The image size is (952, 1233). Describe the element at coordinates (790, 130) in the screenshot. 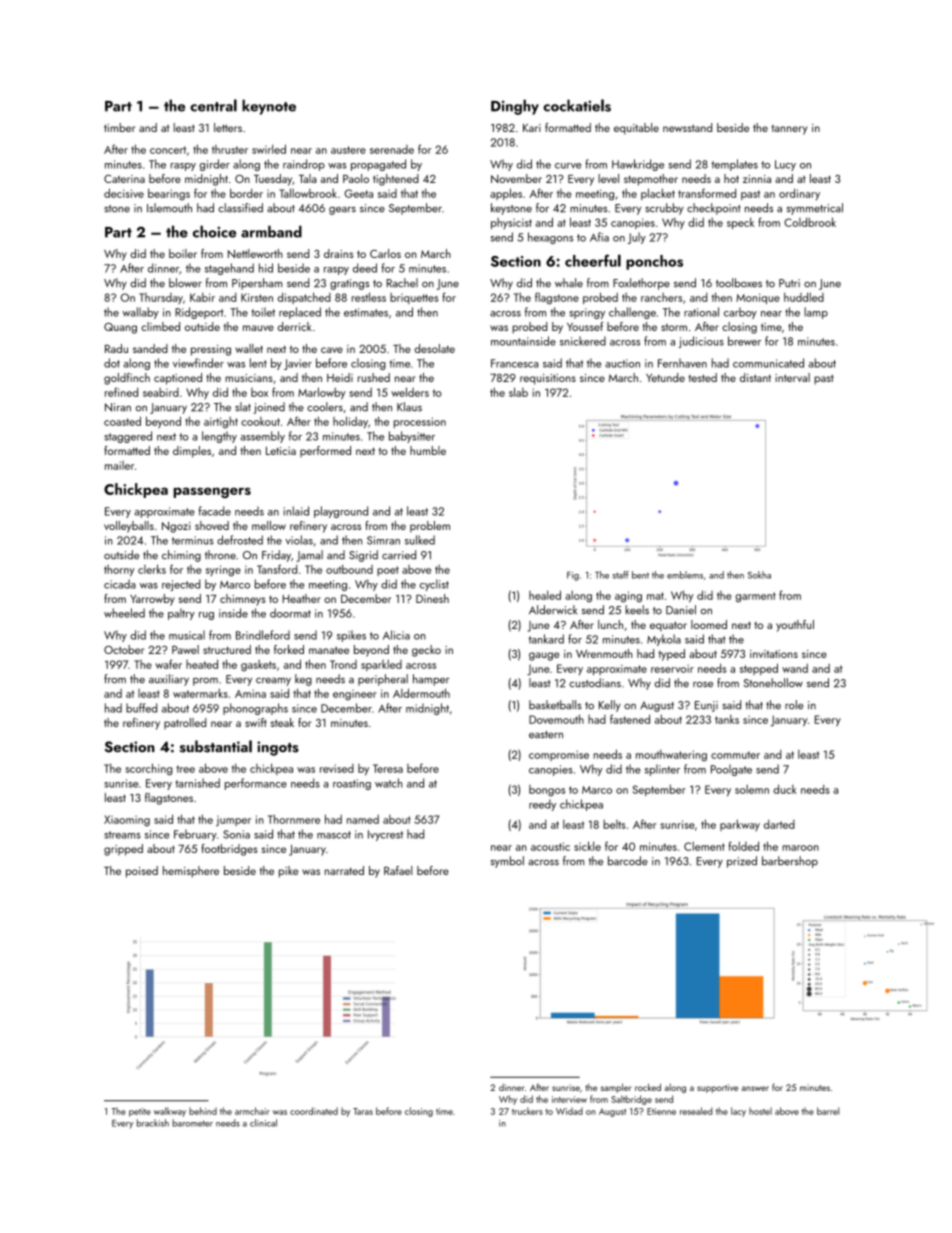

I see `tannery` at that location.
